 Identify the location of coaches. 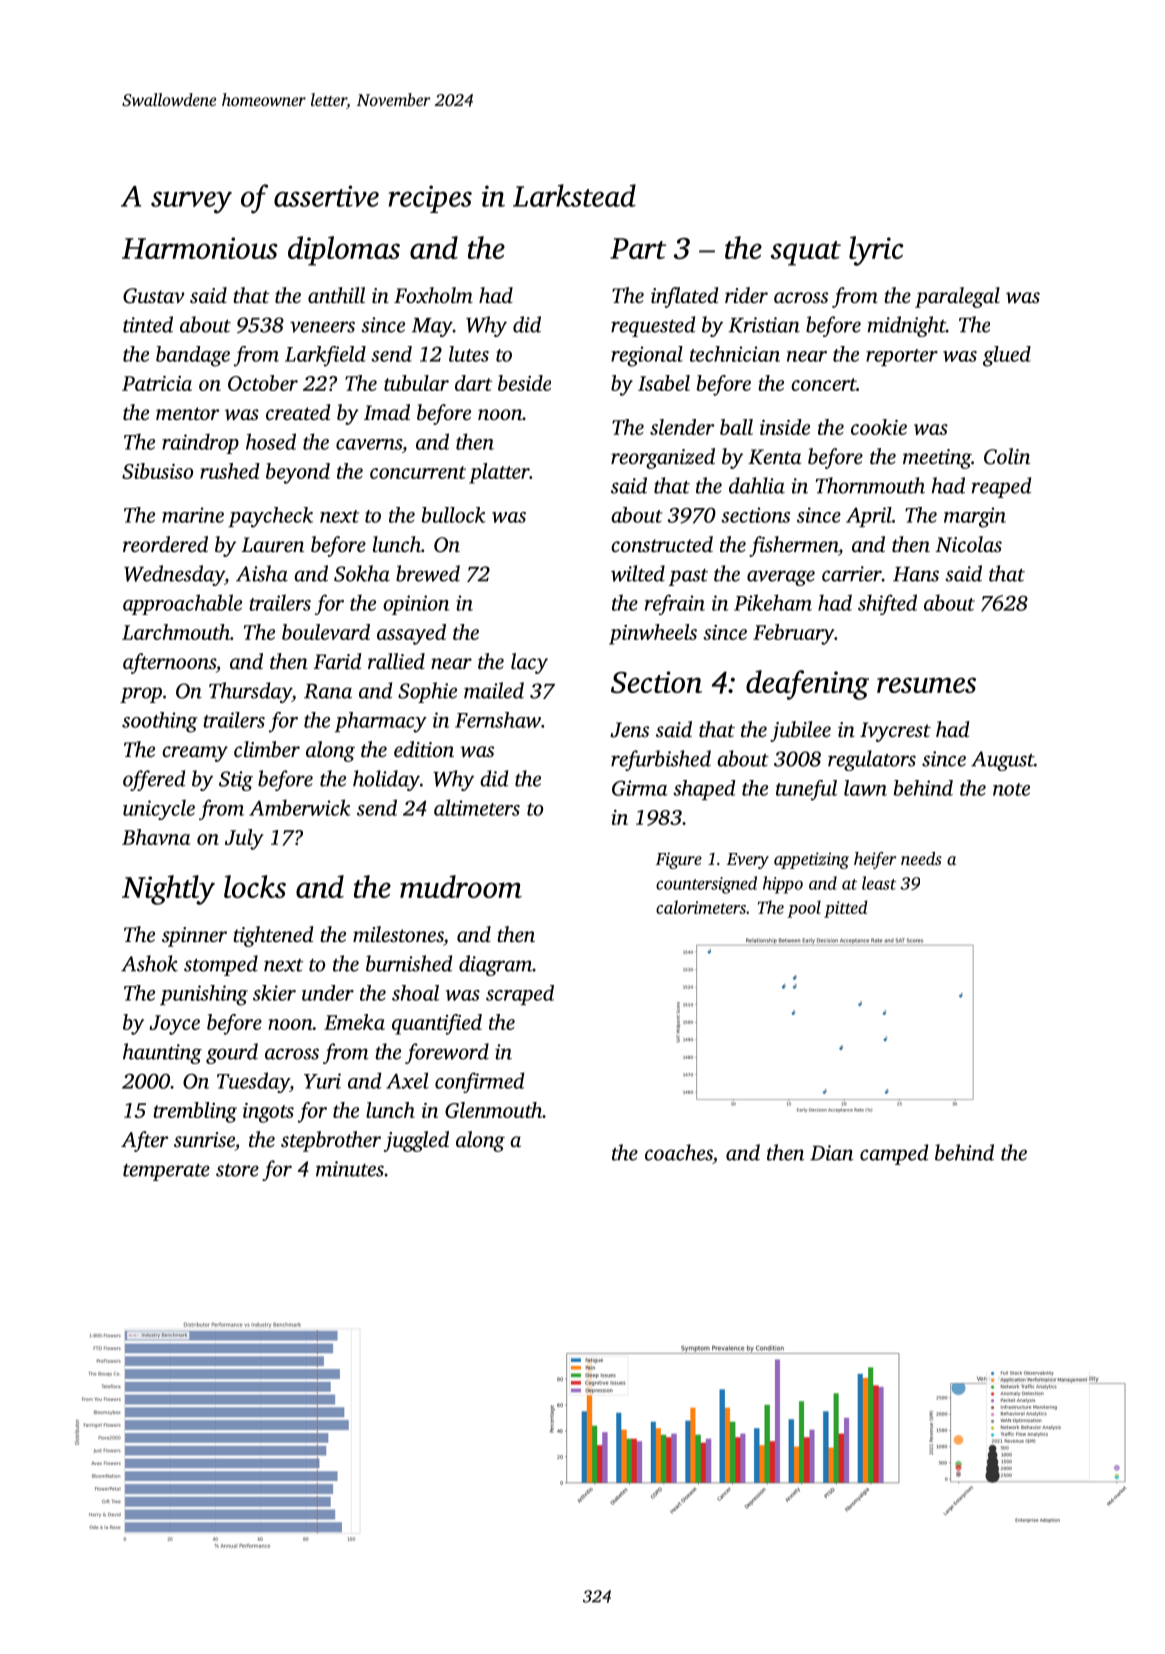
(679, 1152).
